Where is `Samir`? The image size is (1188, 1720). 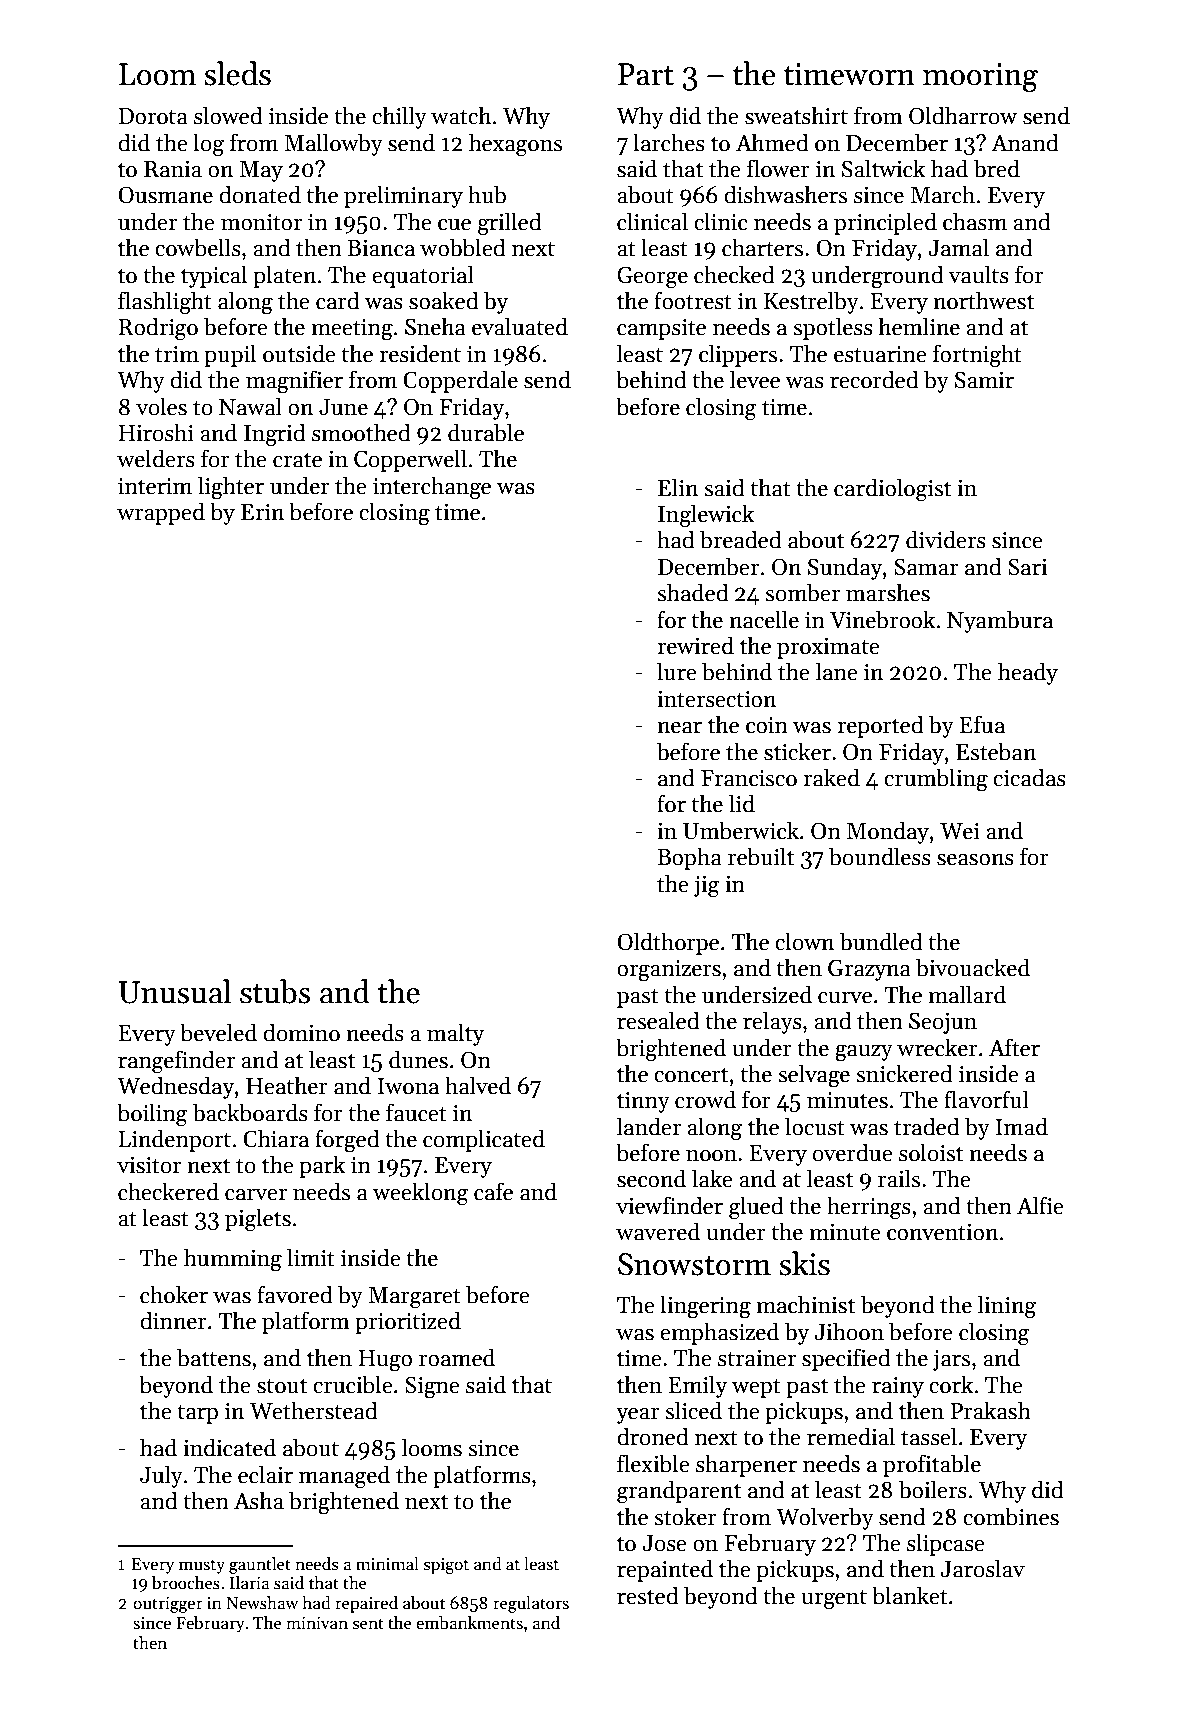
Samir is located at coordinates (984, 380).
